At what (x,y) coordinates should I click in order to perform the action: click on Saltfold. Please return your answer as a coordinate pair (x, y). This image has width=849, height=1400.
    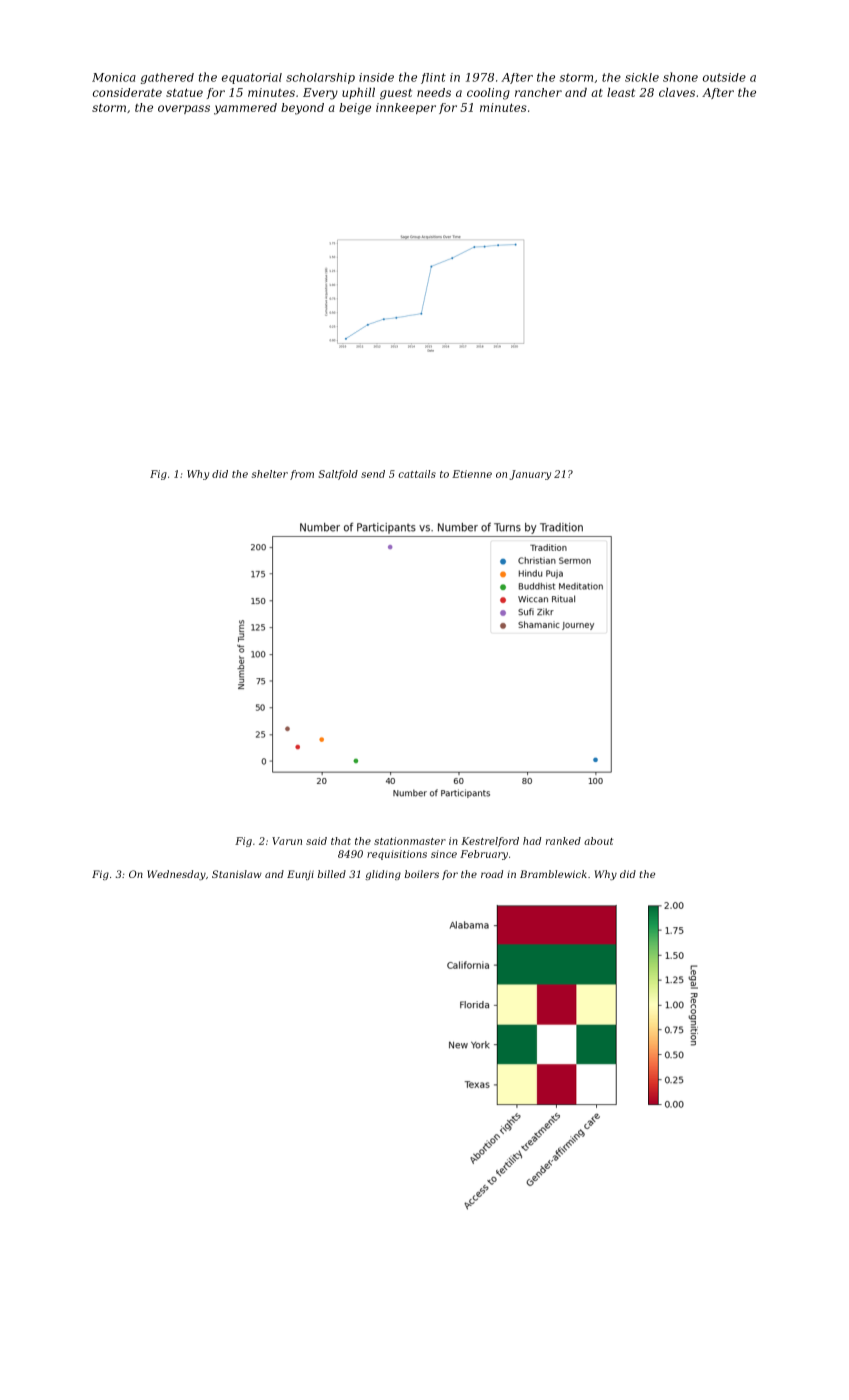
    Looking at the image, I should click on (338, 475).
